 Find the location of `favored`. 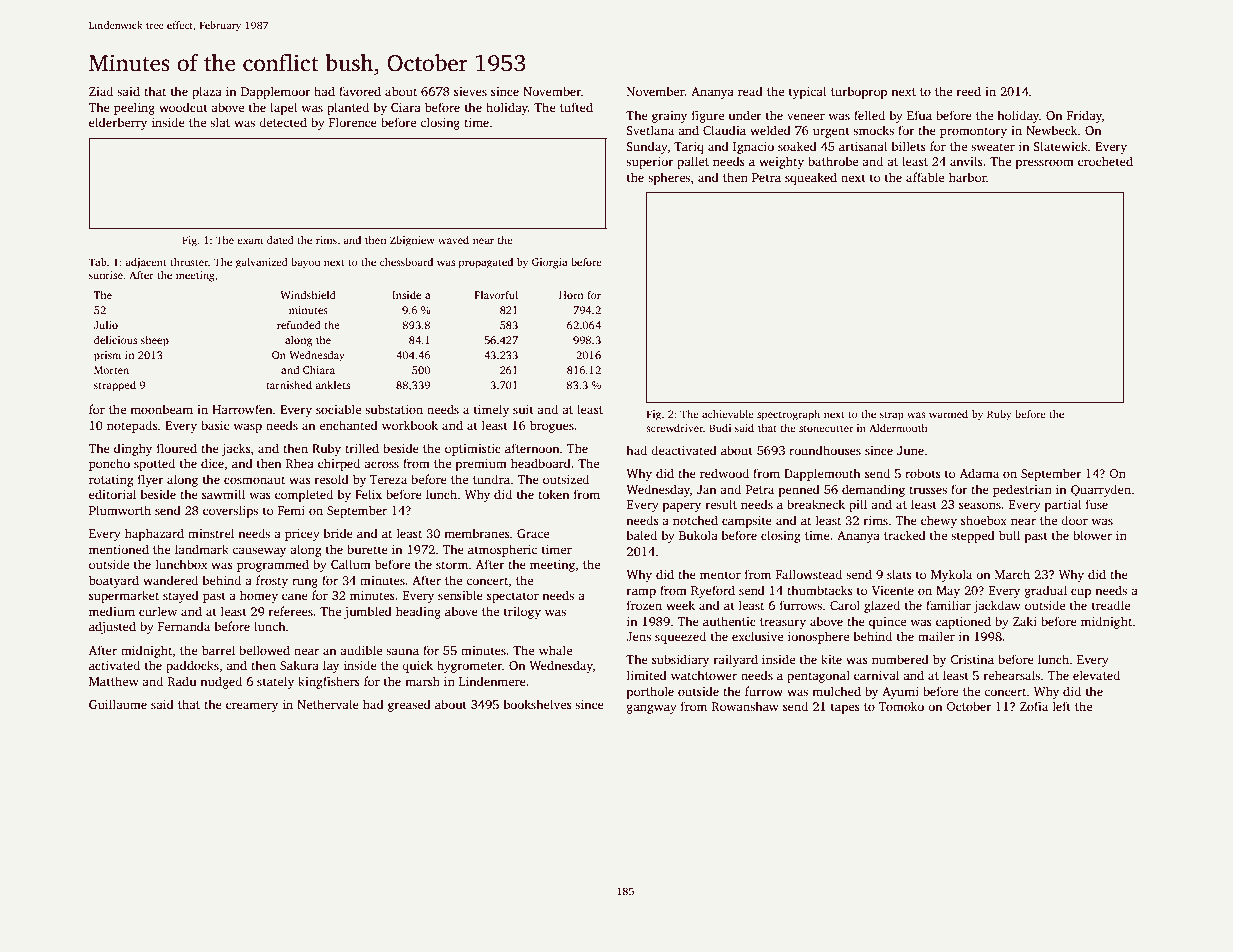

favored is located at coordinates (360, 91).
